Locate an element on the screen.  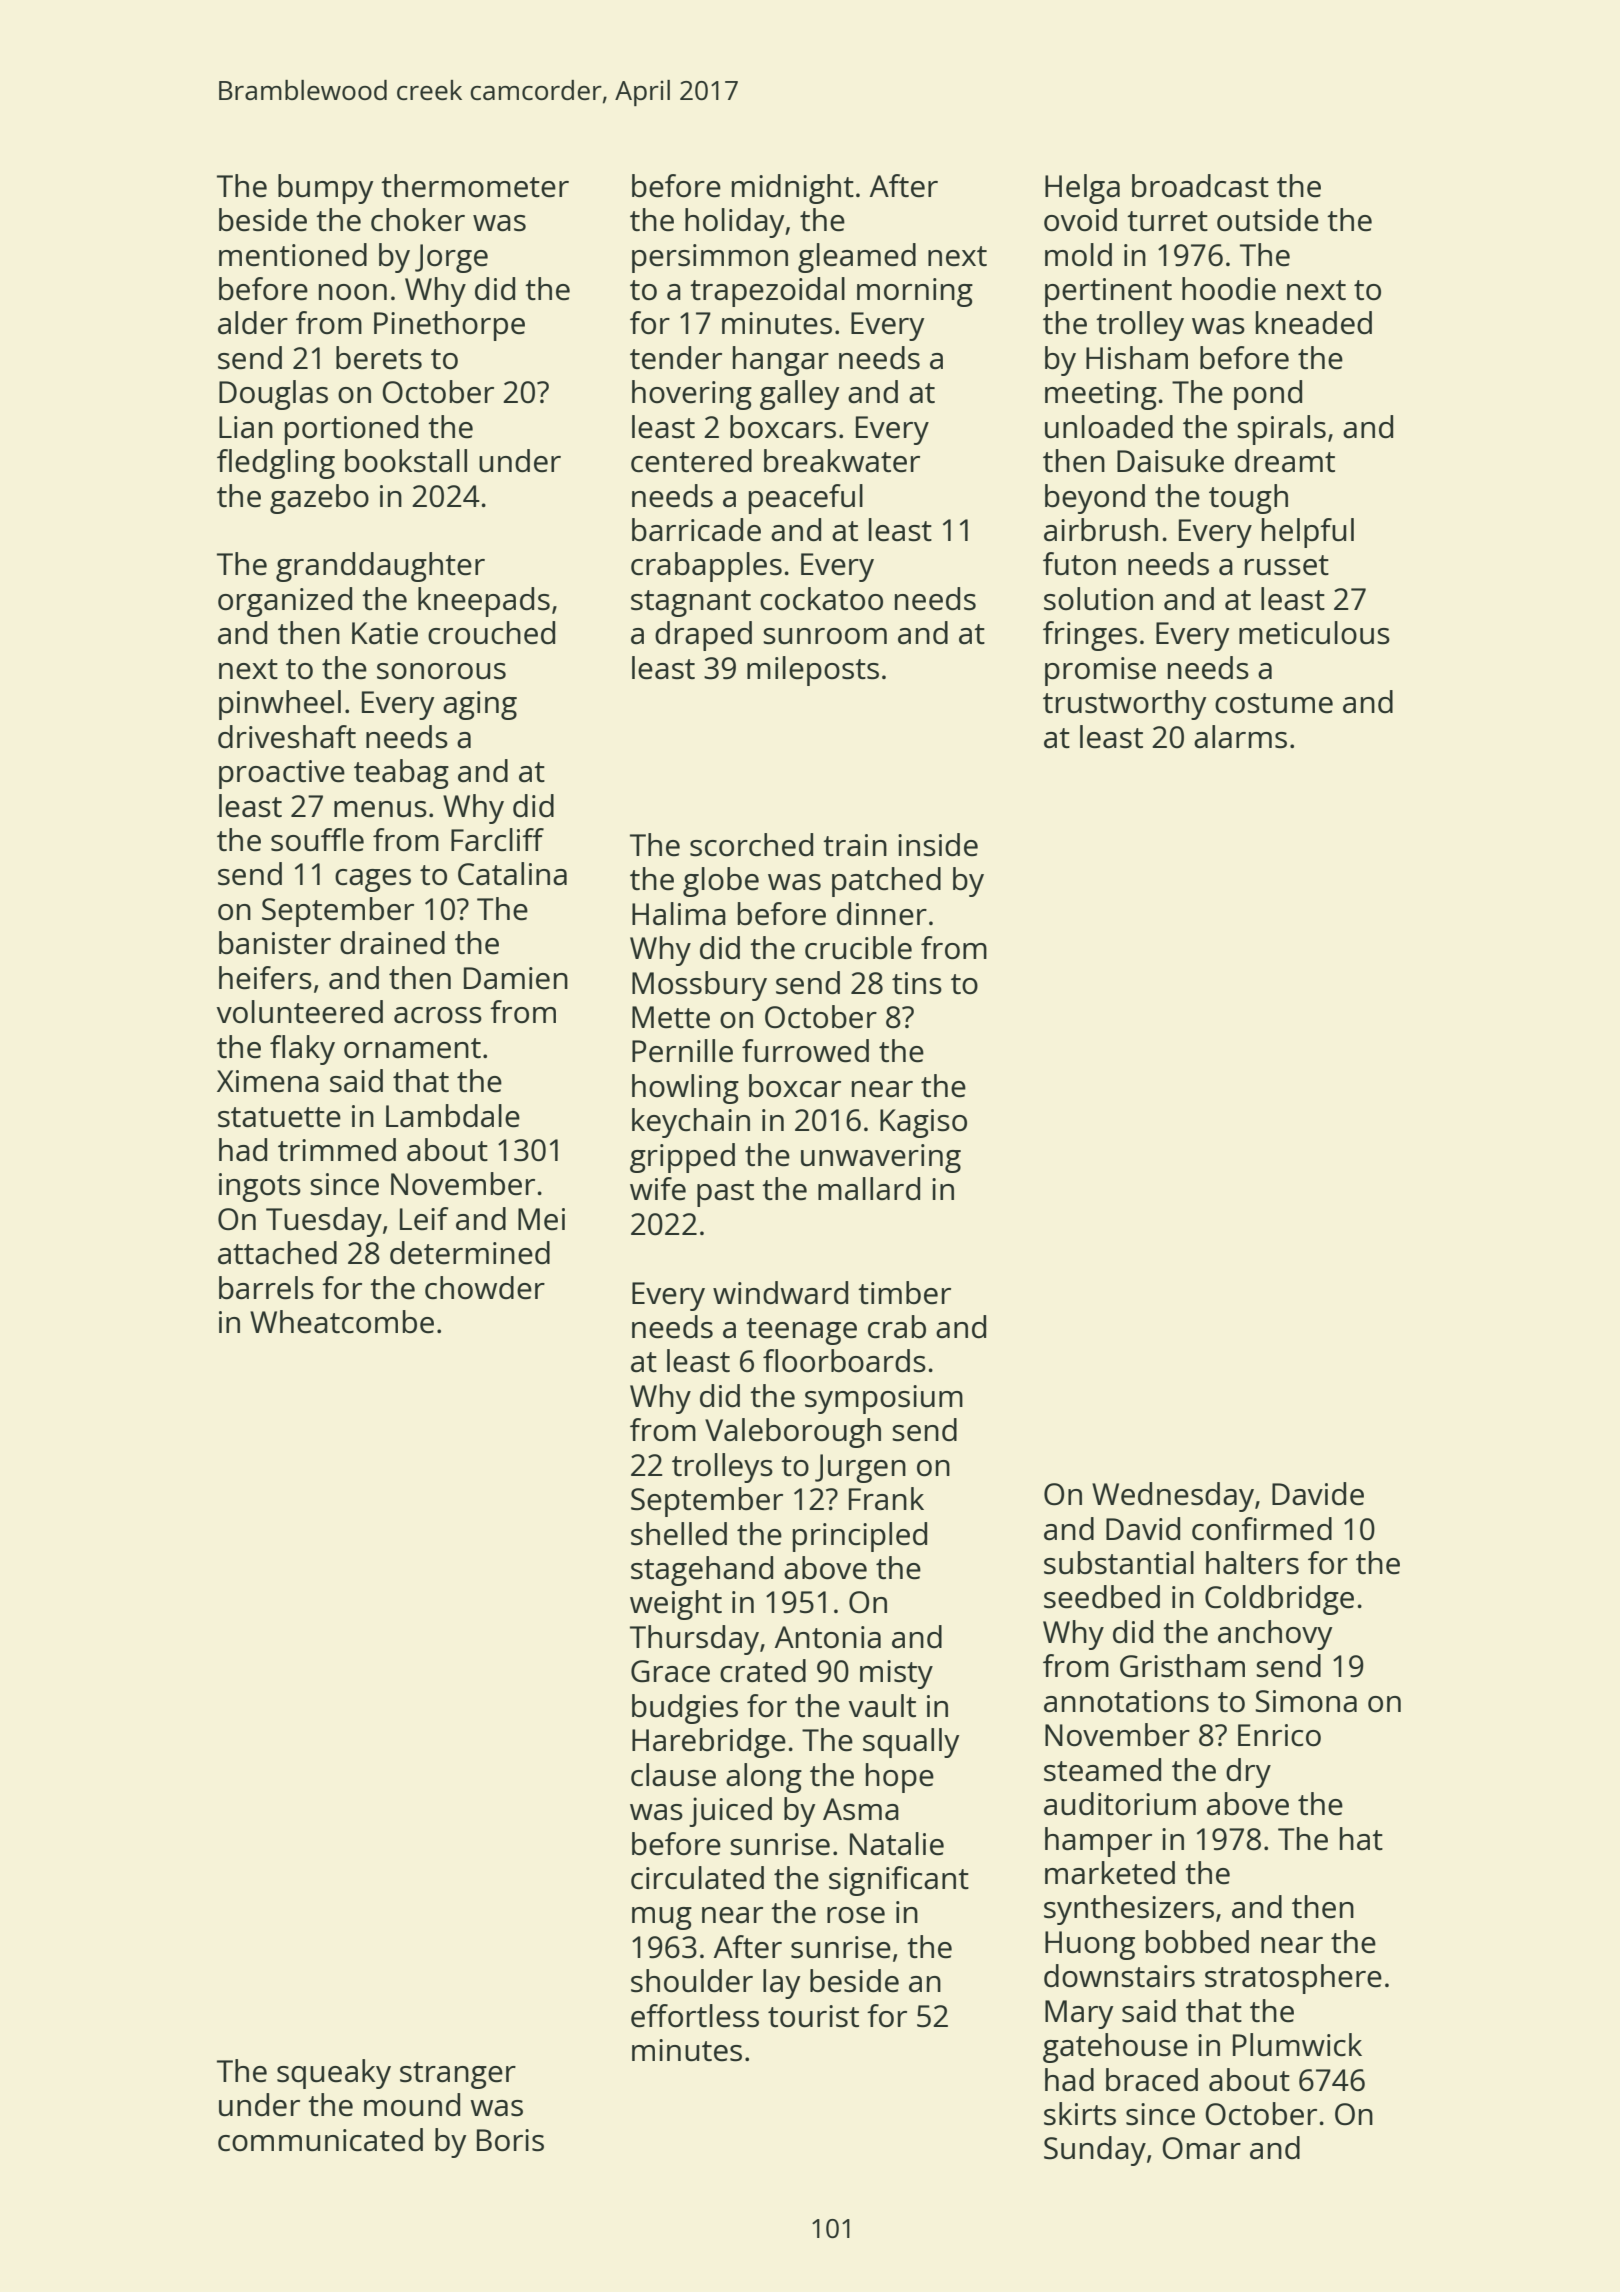
broadcast is located at coordinates (1200, 186).
